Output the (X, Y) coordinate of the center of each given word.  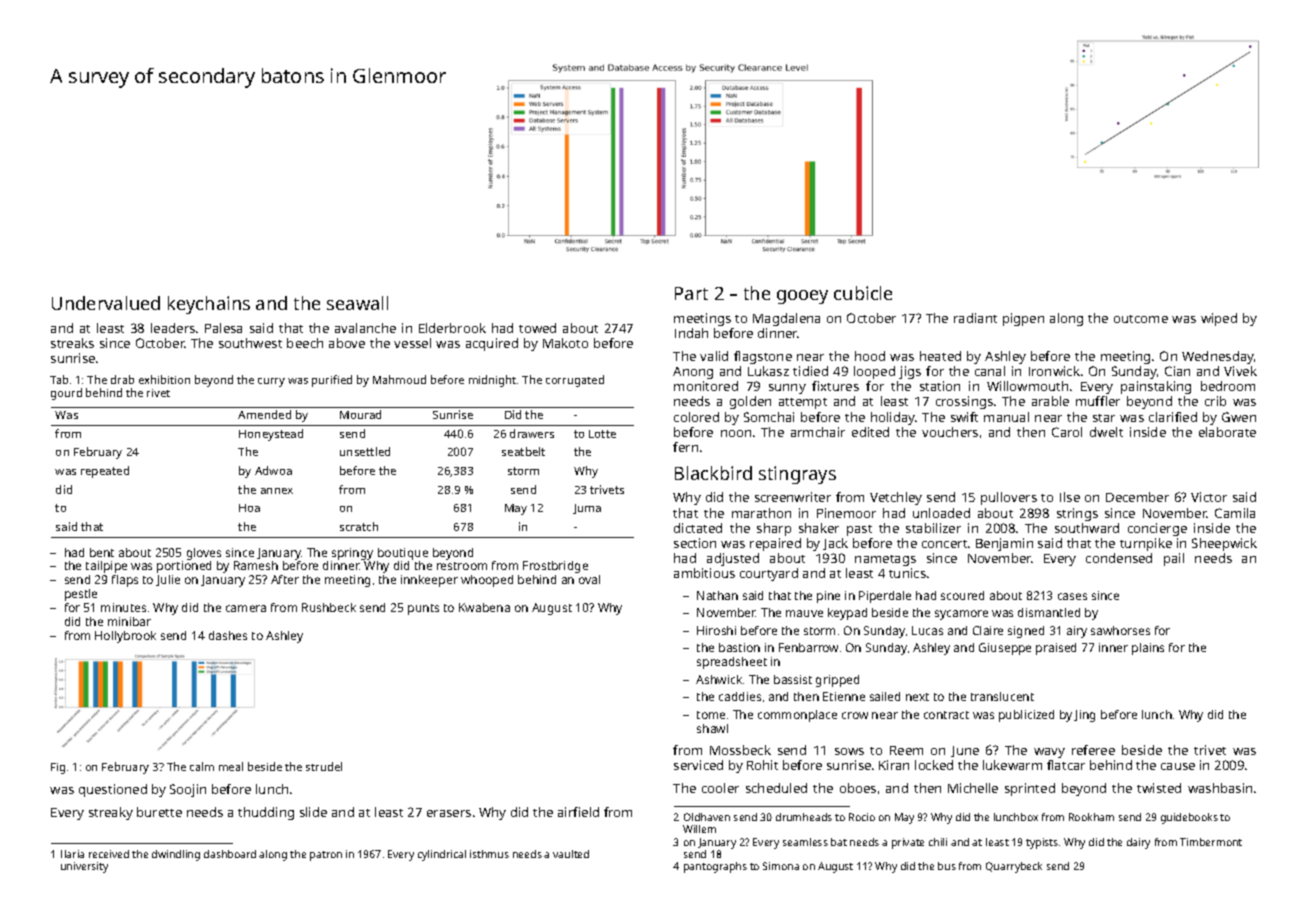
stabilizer (933, 528)
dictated (698, 528)
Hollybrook (125, 637)
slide (313, 812)
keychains (209, 305)
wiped (1219, 319)
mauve (804, 613)
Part (691, 293)
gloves (204, 554)
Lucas (927, 630)
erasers (449, 813)
